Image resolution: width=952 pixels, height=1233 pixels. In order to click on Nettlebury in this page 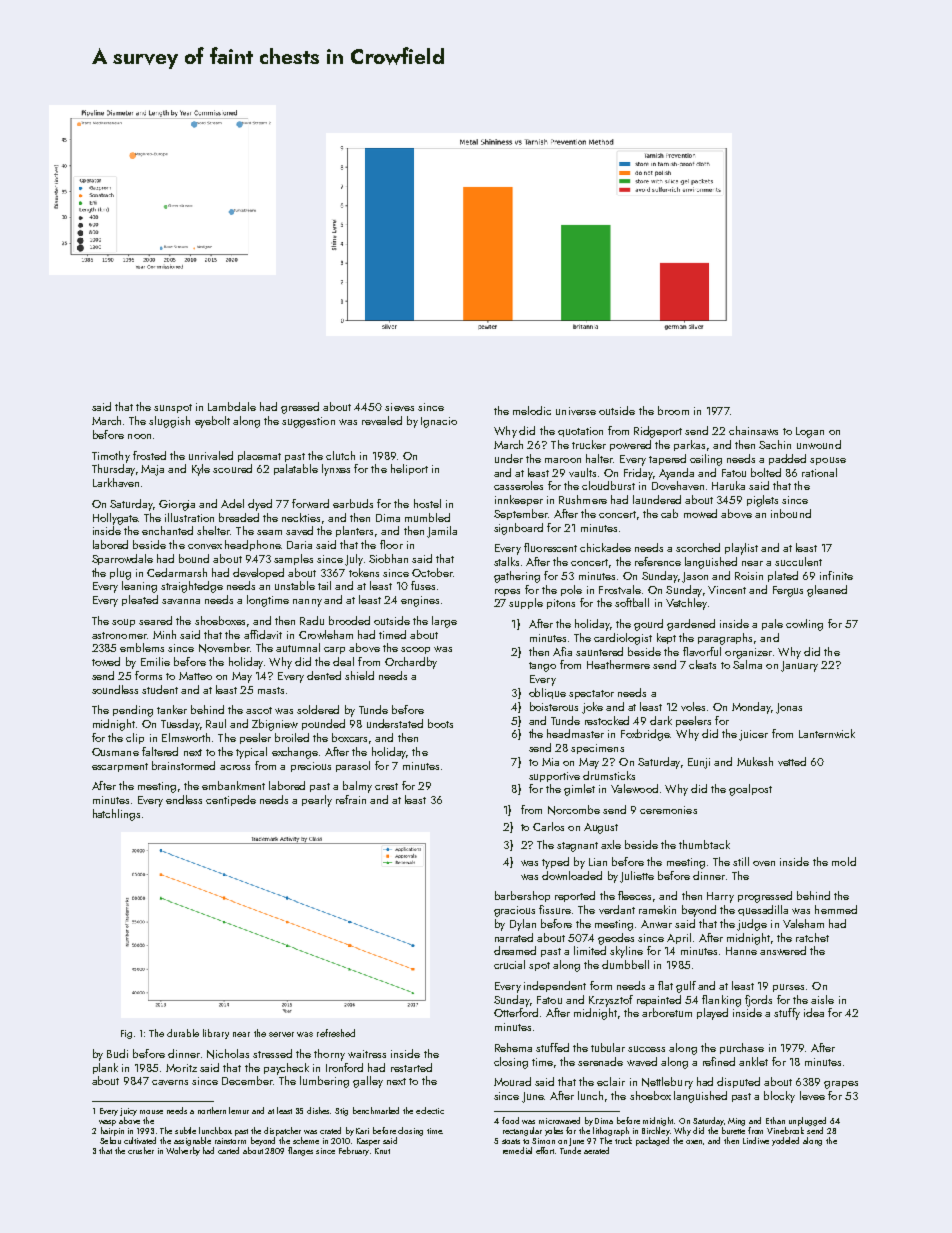, I will do `click(667, 1083)`.
